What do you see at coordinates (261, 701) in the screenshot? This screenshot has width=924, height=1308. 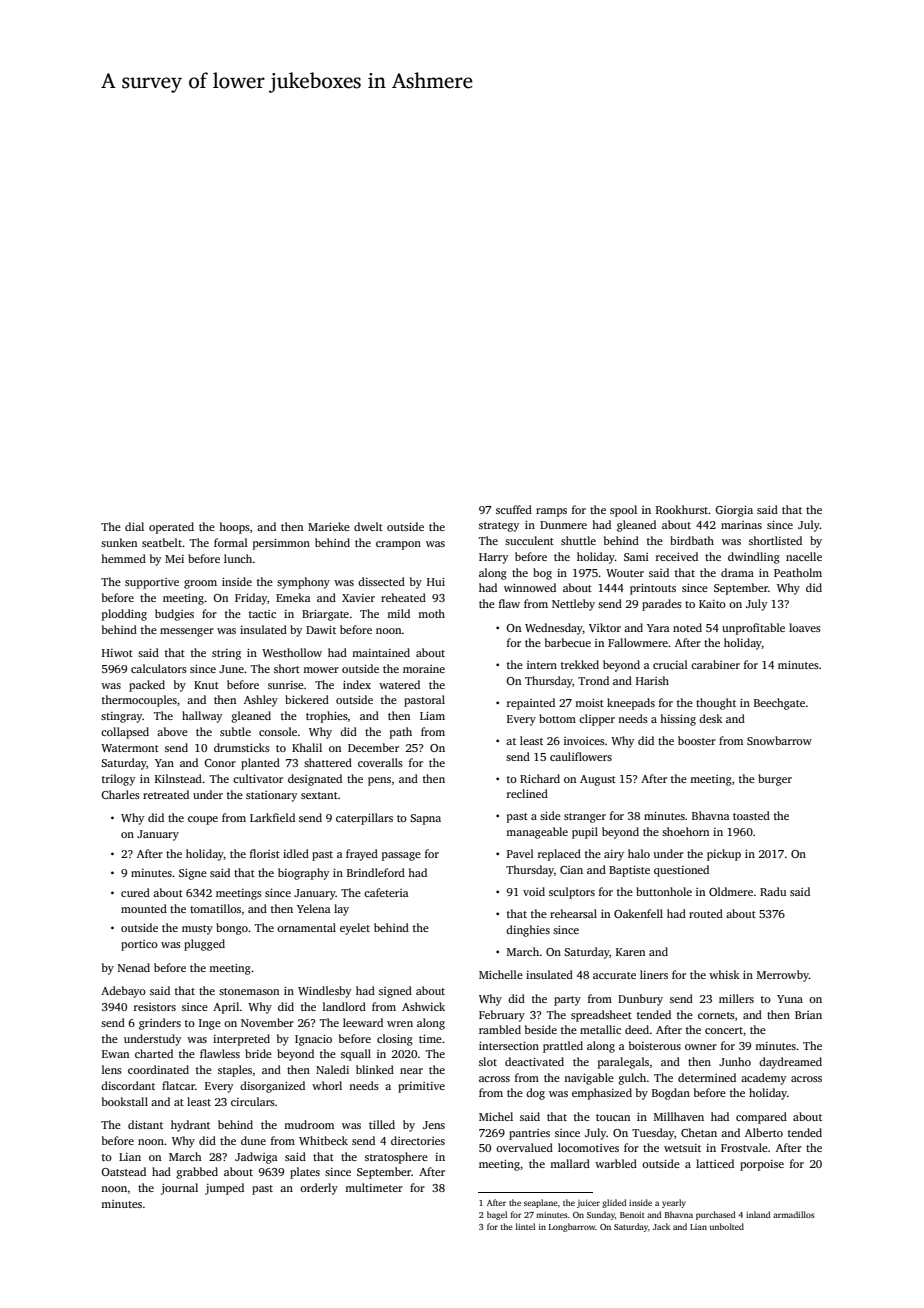 I see `Ashley` at bounding box center [261, 701].
